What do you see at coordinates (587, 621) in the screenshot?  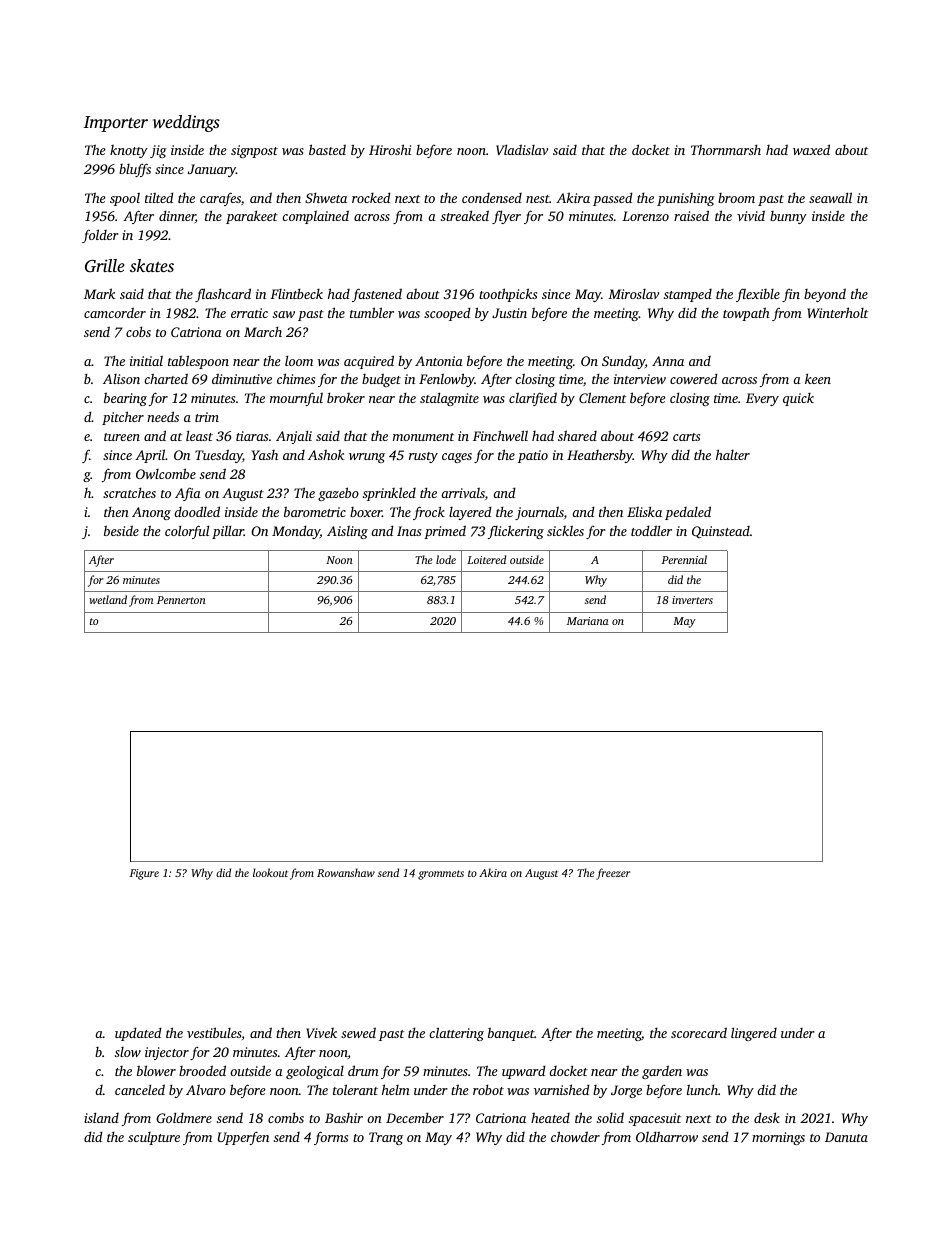 I see `Mariana` at bounding box center [587, 621].
